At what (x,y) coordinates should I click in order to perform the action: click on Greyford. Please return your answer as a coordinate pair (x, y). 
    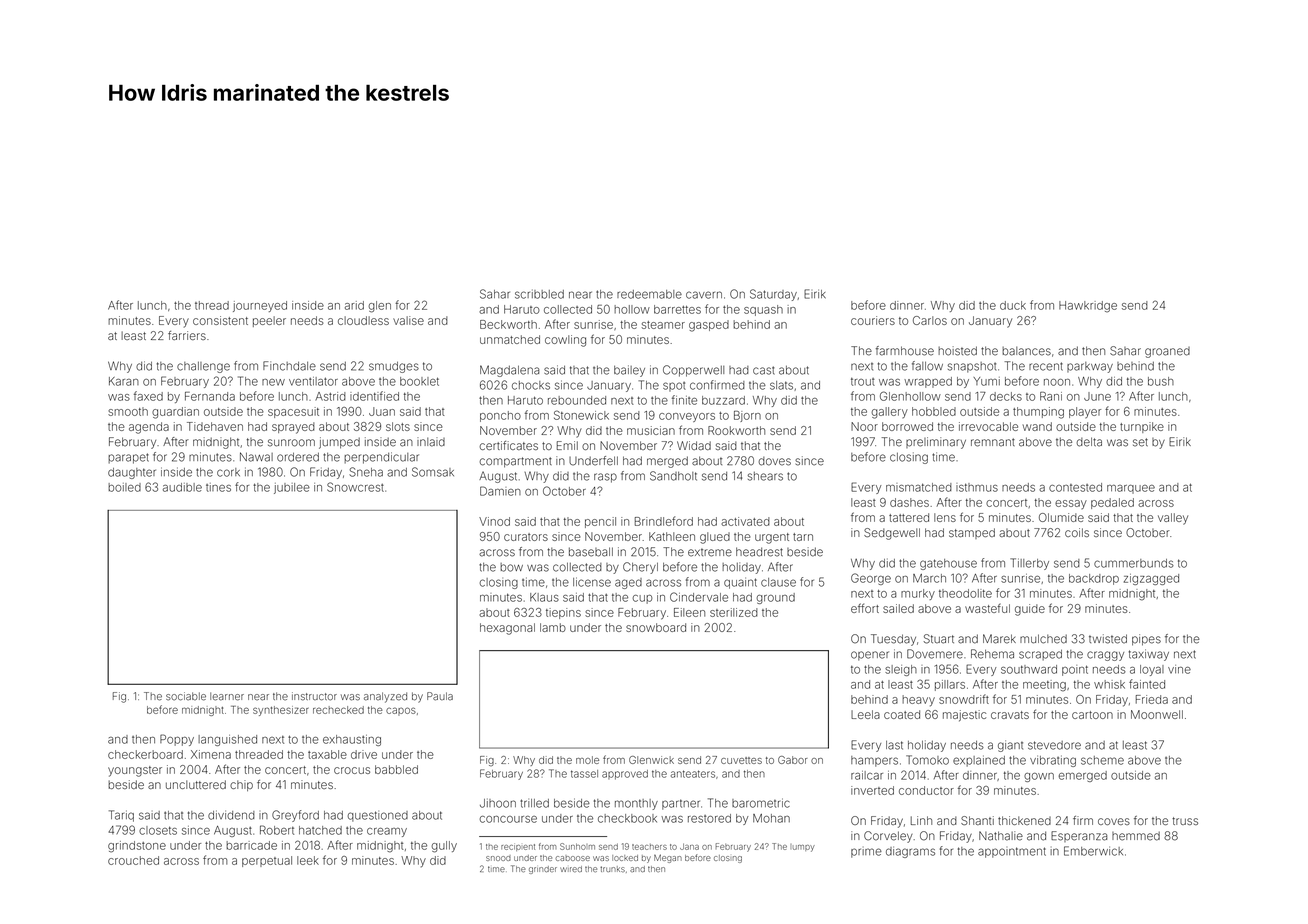
    Looking at the image, I should click on (295, 816).
